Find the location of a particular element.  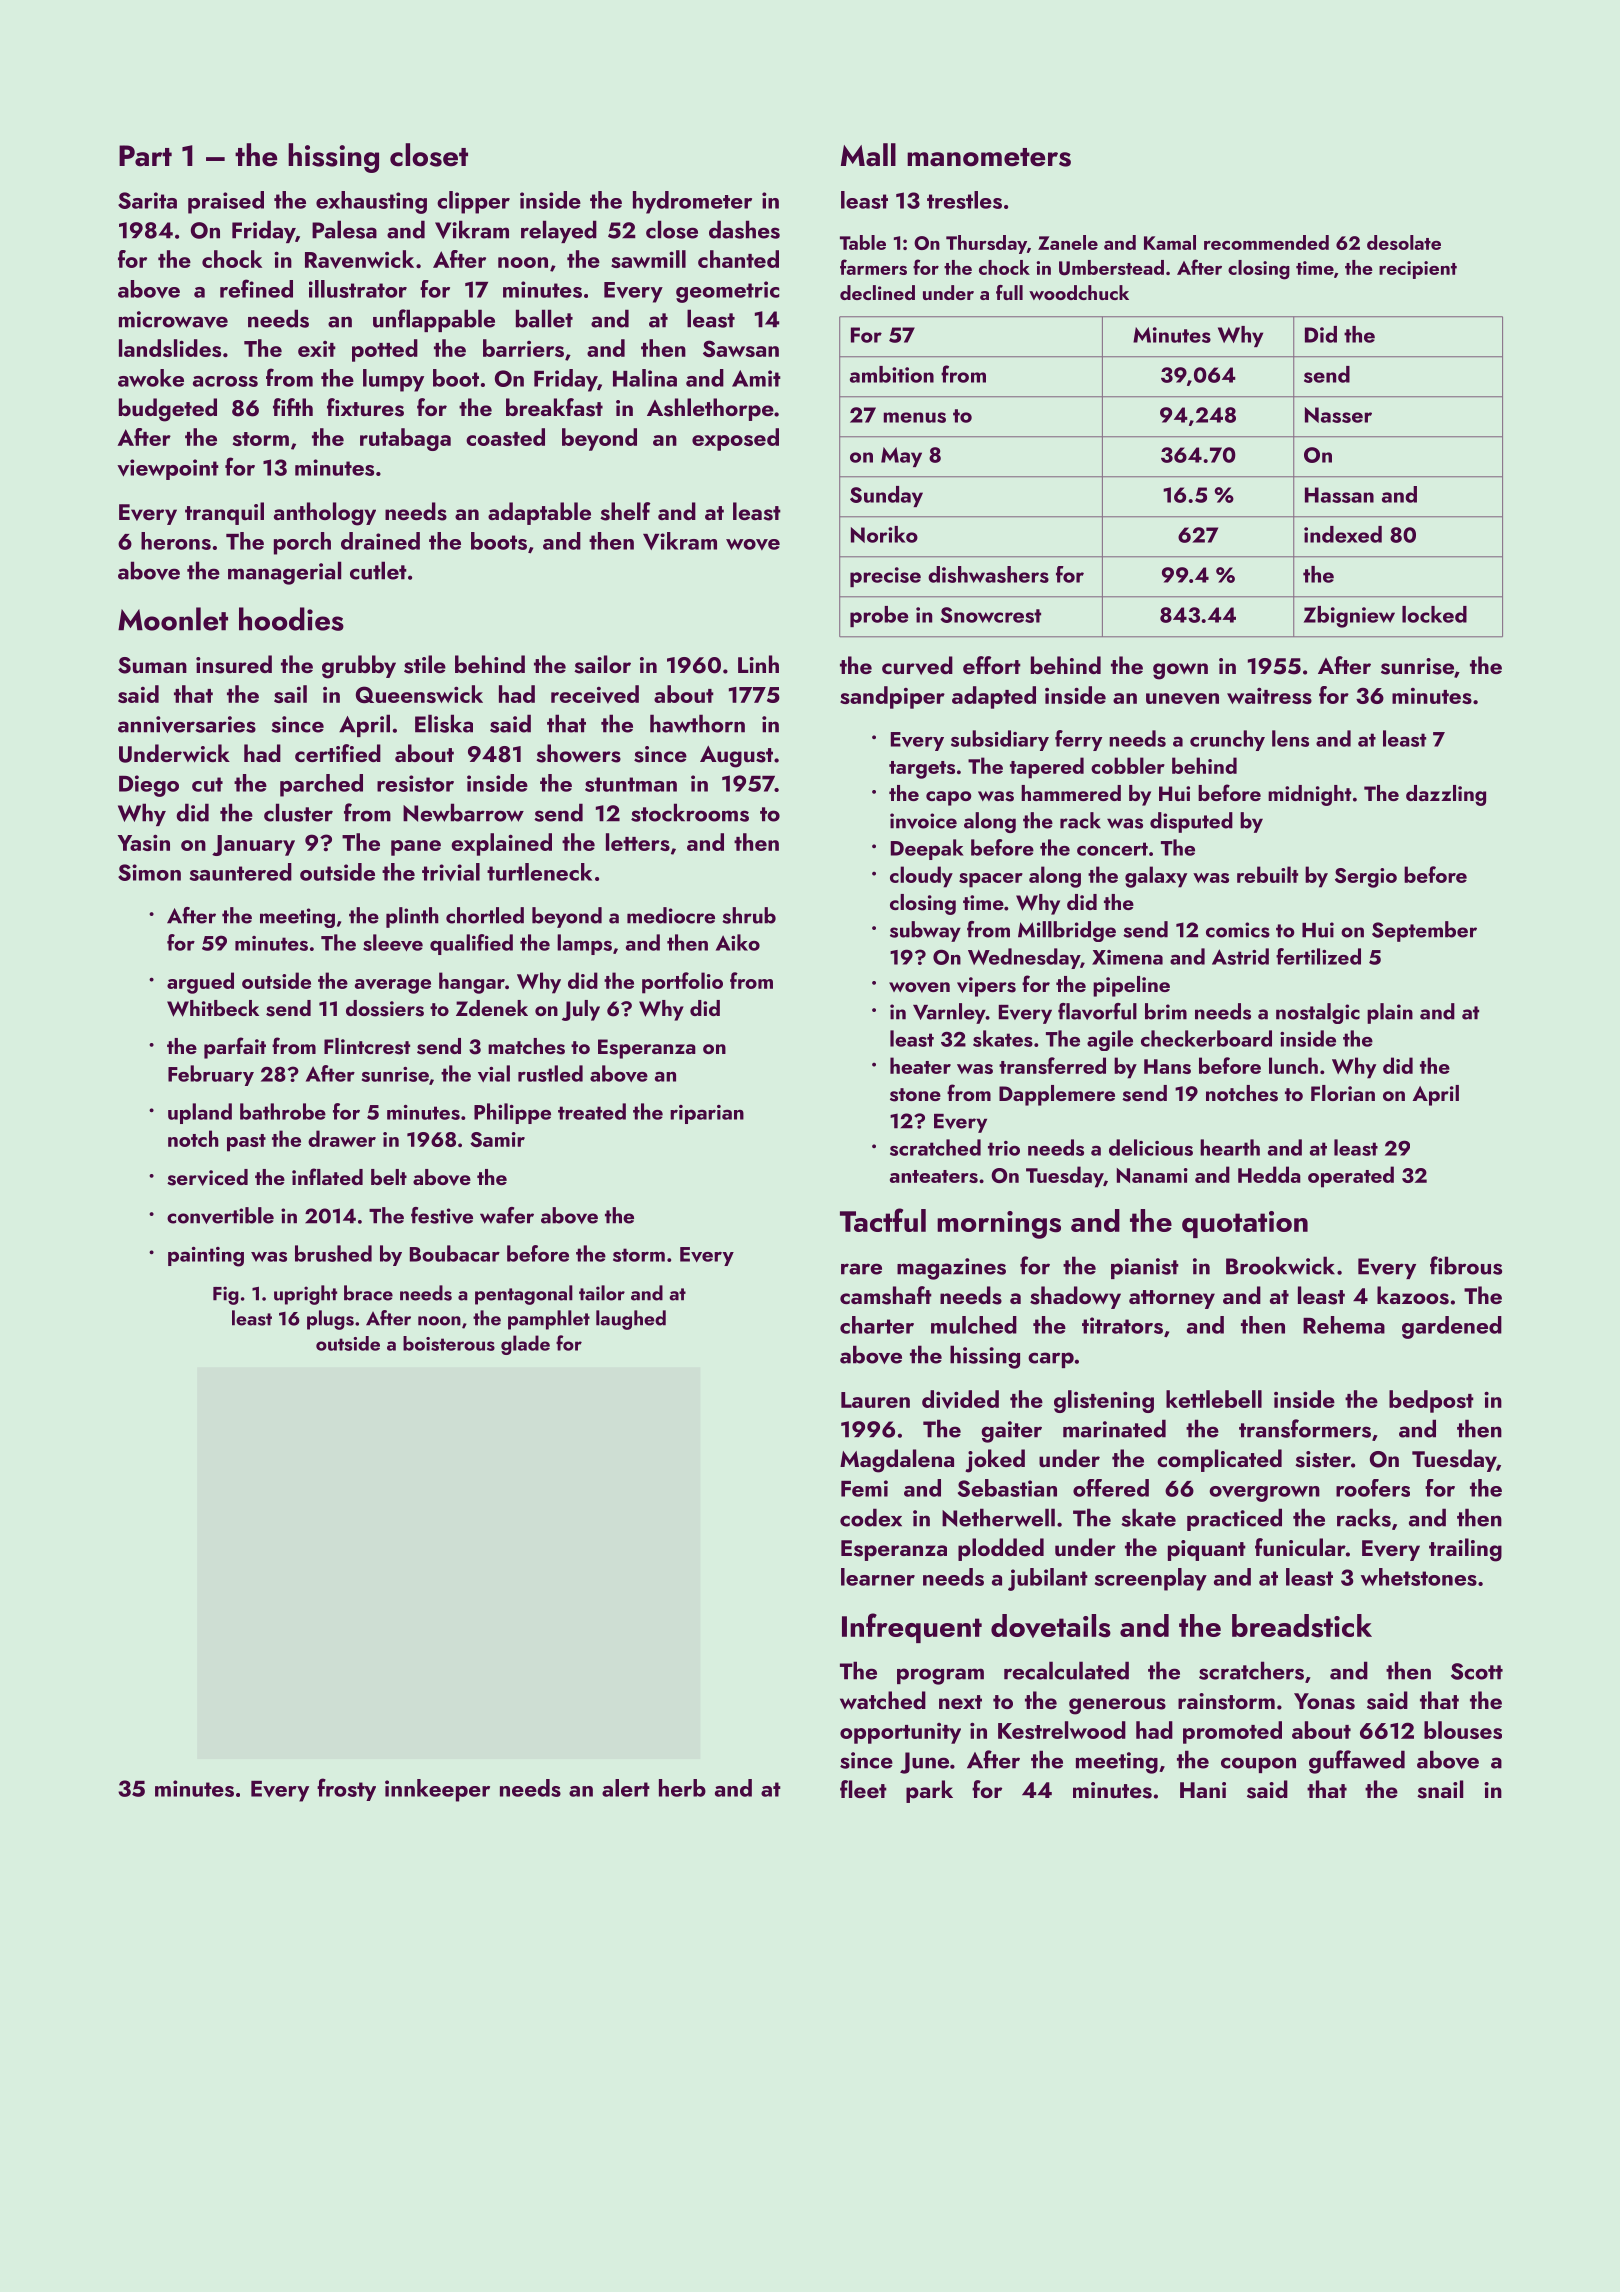

brushed is located at coordinates (333, 1253).
